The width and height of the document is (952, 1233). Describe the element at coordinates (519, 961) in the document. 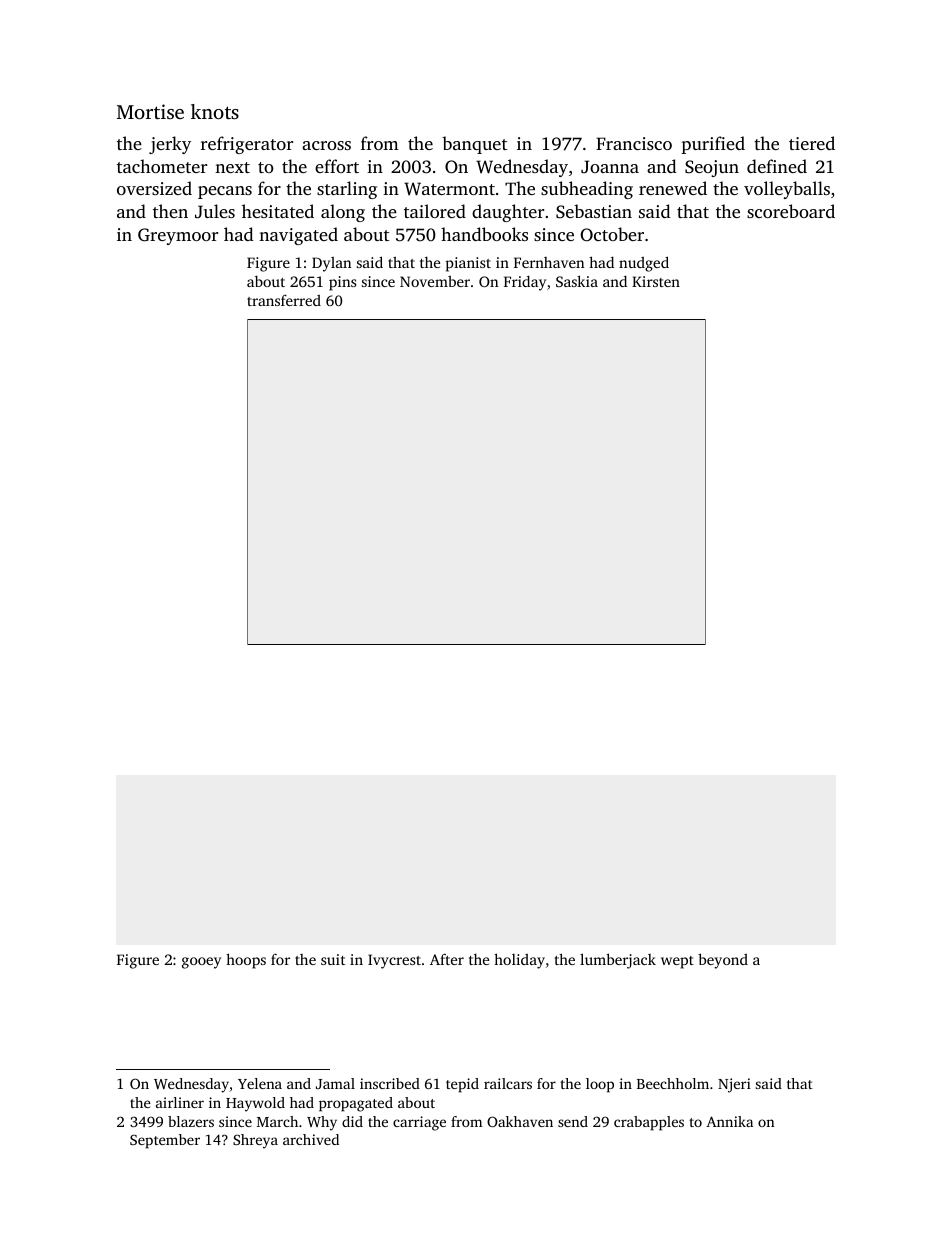

I see `holiday` at that location.
